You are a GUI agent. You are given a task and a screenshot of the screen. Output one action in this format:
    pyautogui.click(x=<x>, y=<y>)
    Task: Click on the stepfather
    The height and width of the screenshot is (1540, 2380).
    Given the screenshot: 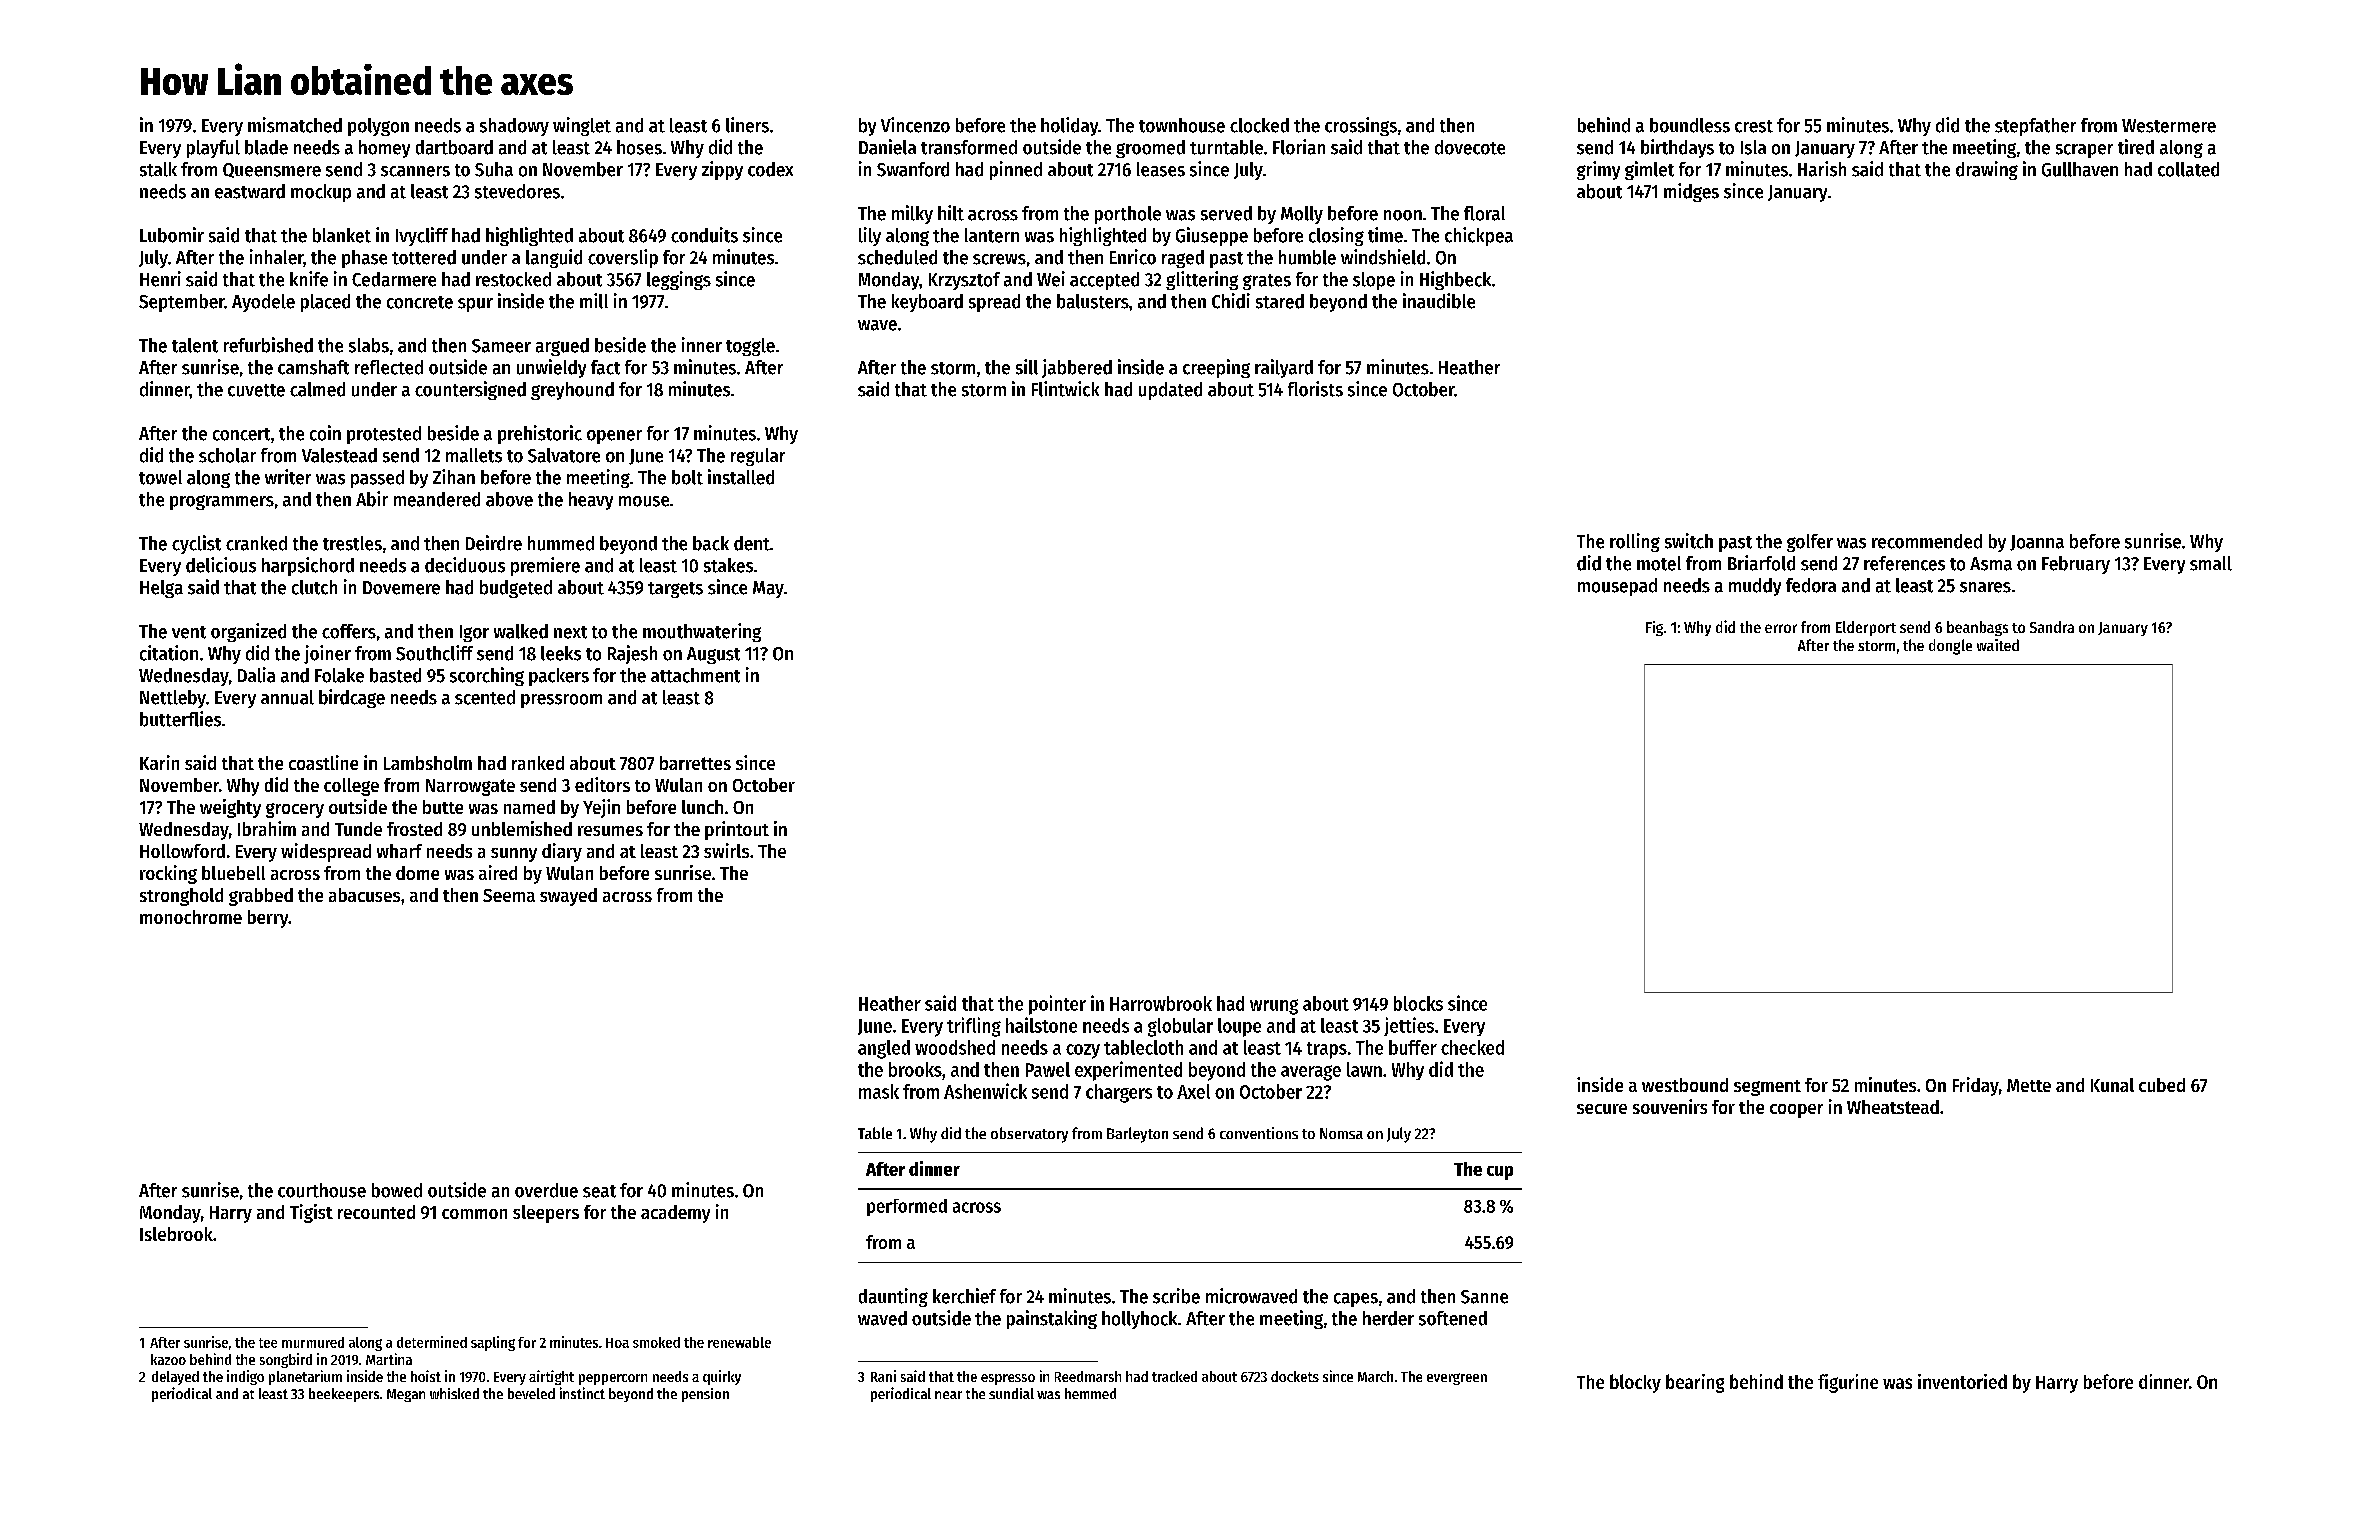 What is the action you would take?
    pyautogui.click(x=2035, y=127)
